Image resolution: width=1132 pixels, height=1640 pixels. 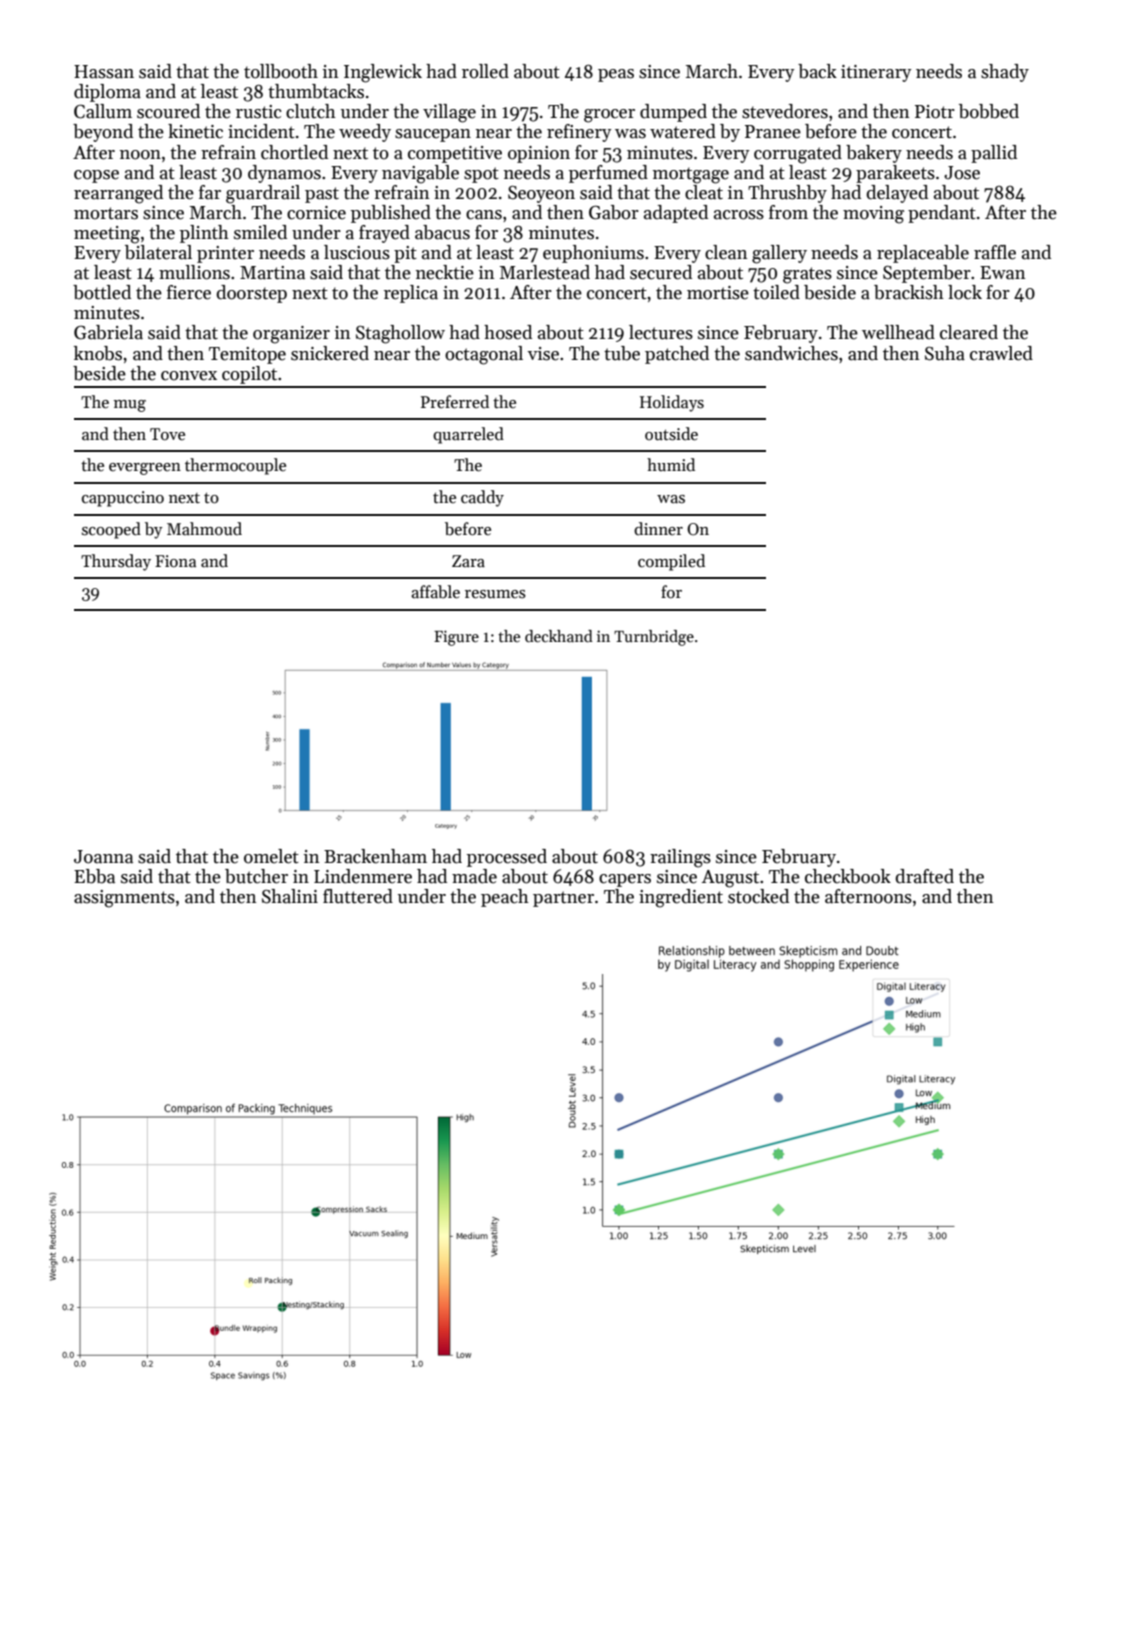 What do you see at coordinates (482, 498) in the screenshot?
I see `caddy` at bounding box center [482, 498].
